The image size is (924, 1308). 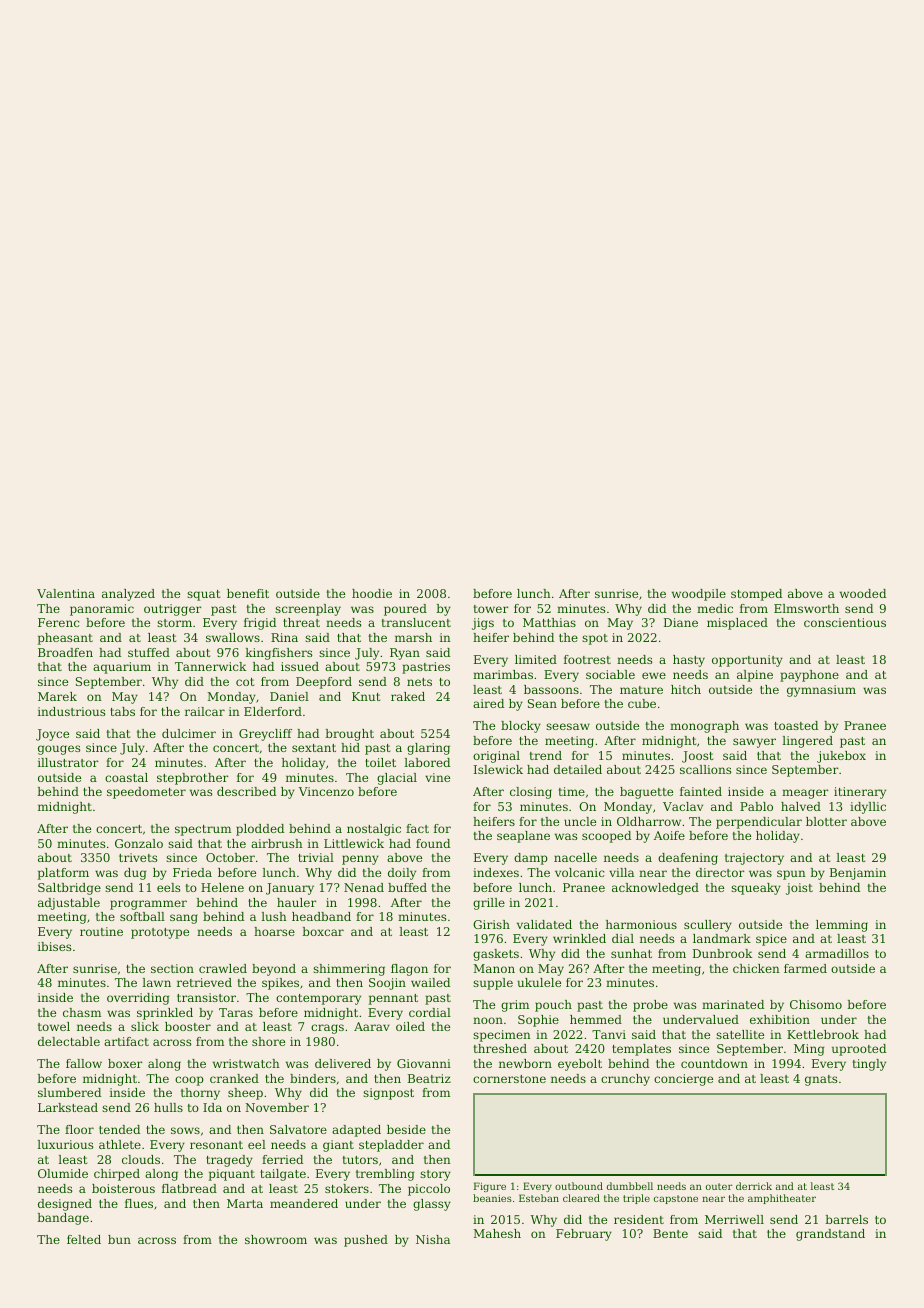 What do you see at coordinates (545, 755) in the screenshot?
I see `trend` at bounding box center [545, 755].
